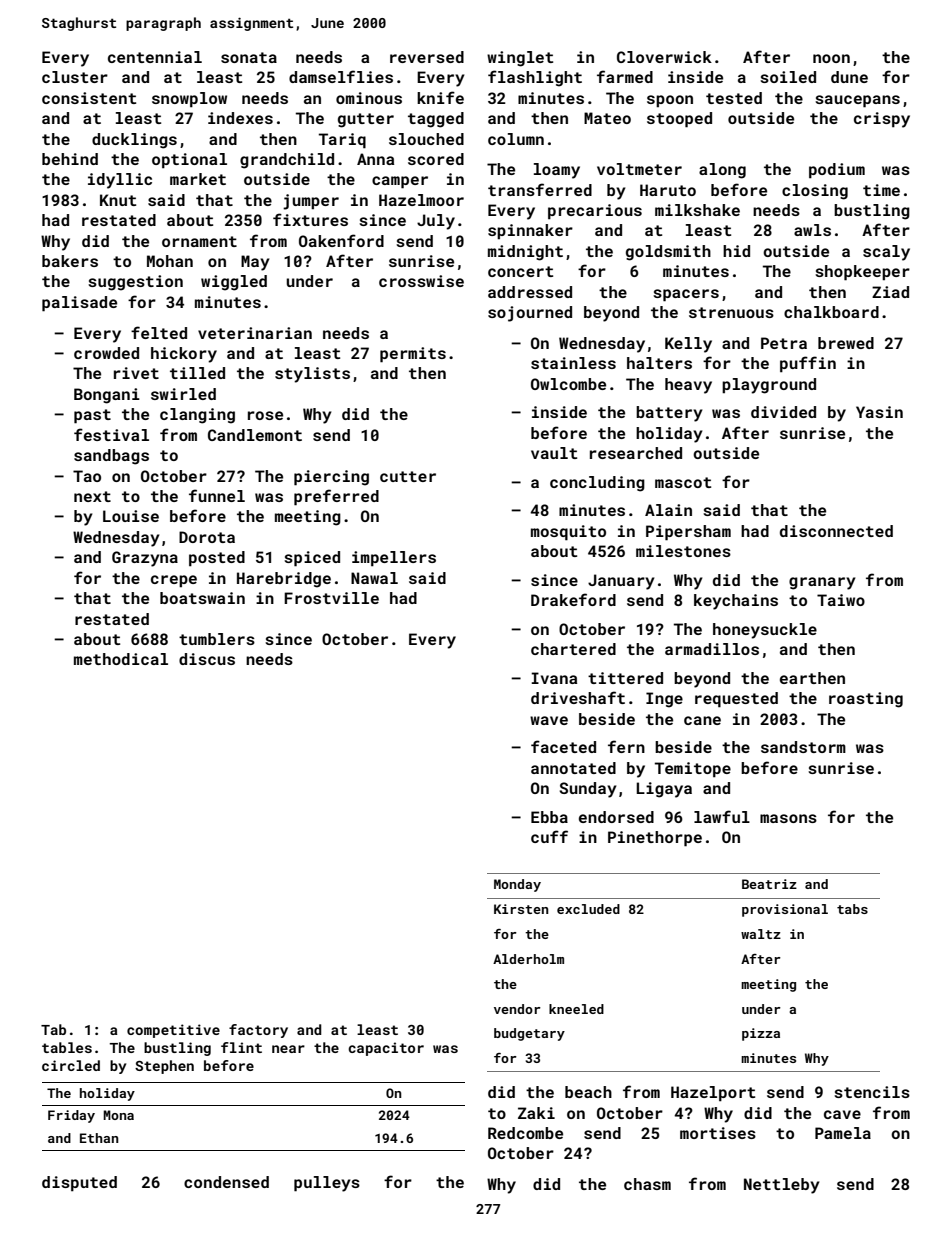 The height and width of the page is (1233, 952). Describe the element at coordinates (121, 659) in the page. I see `methodical` at that location.
